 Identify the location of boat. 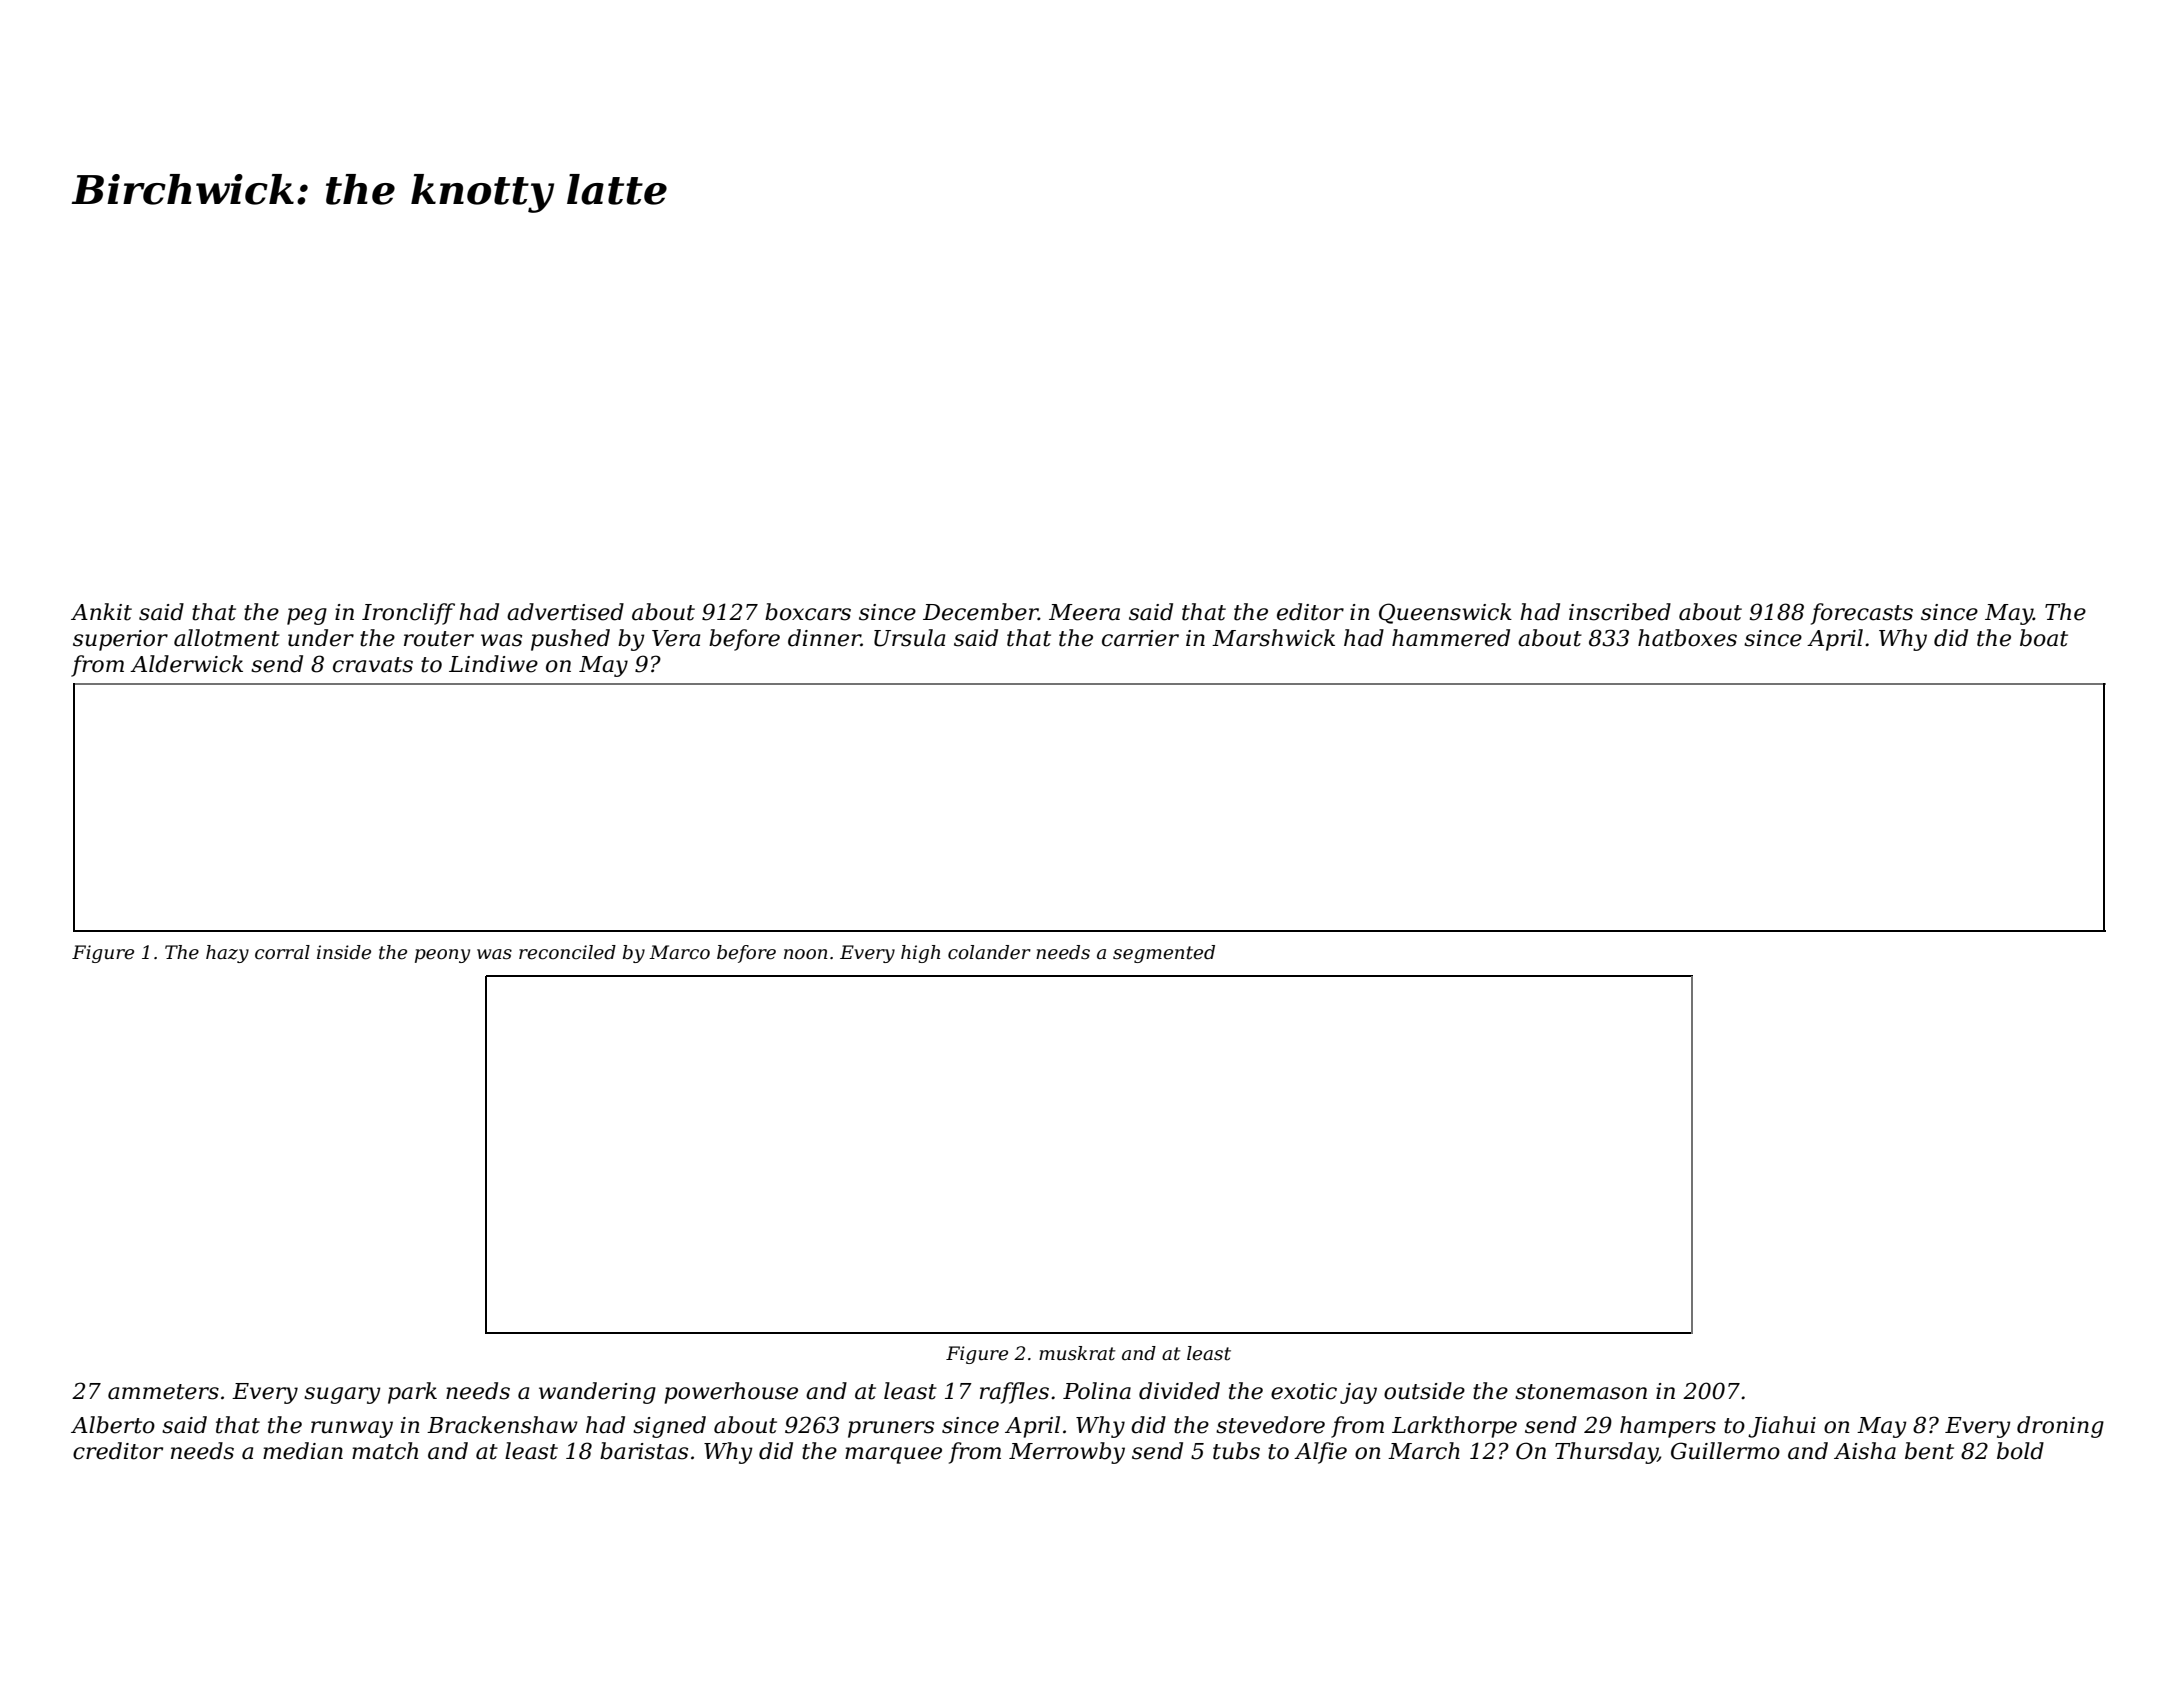
(2044, 638).
